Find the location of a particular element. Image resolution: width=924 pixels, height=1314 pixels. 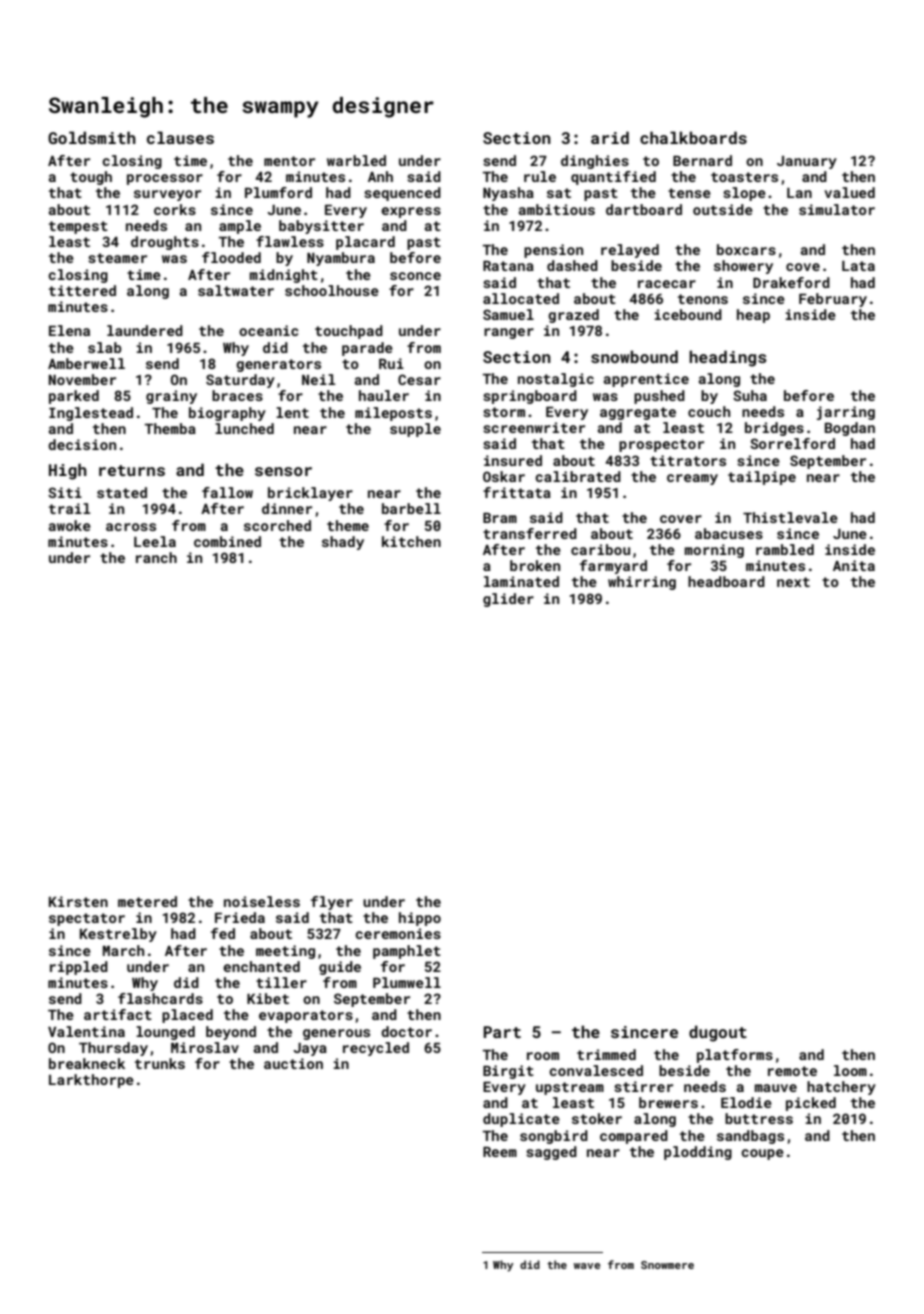

glider is located at coordinates (508, 600).
